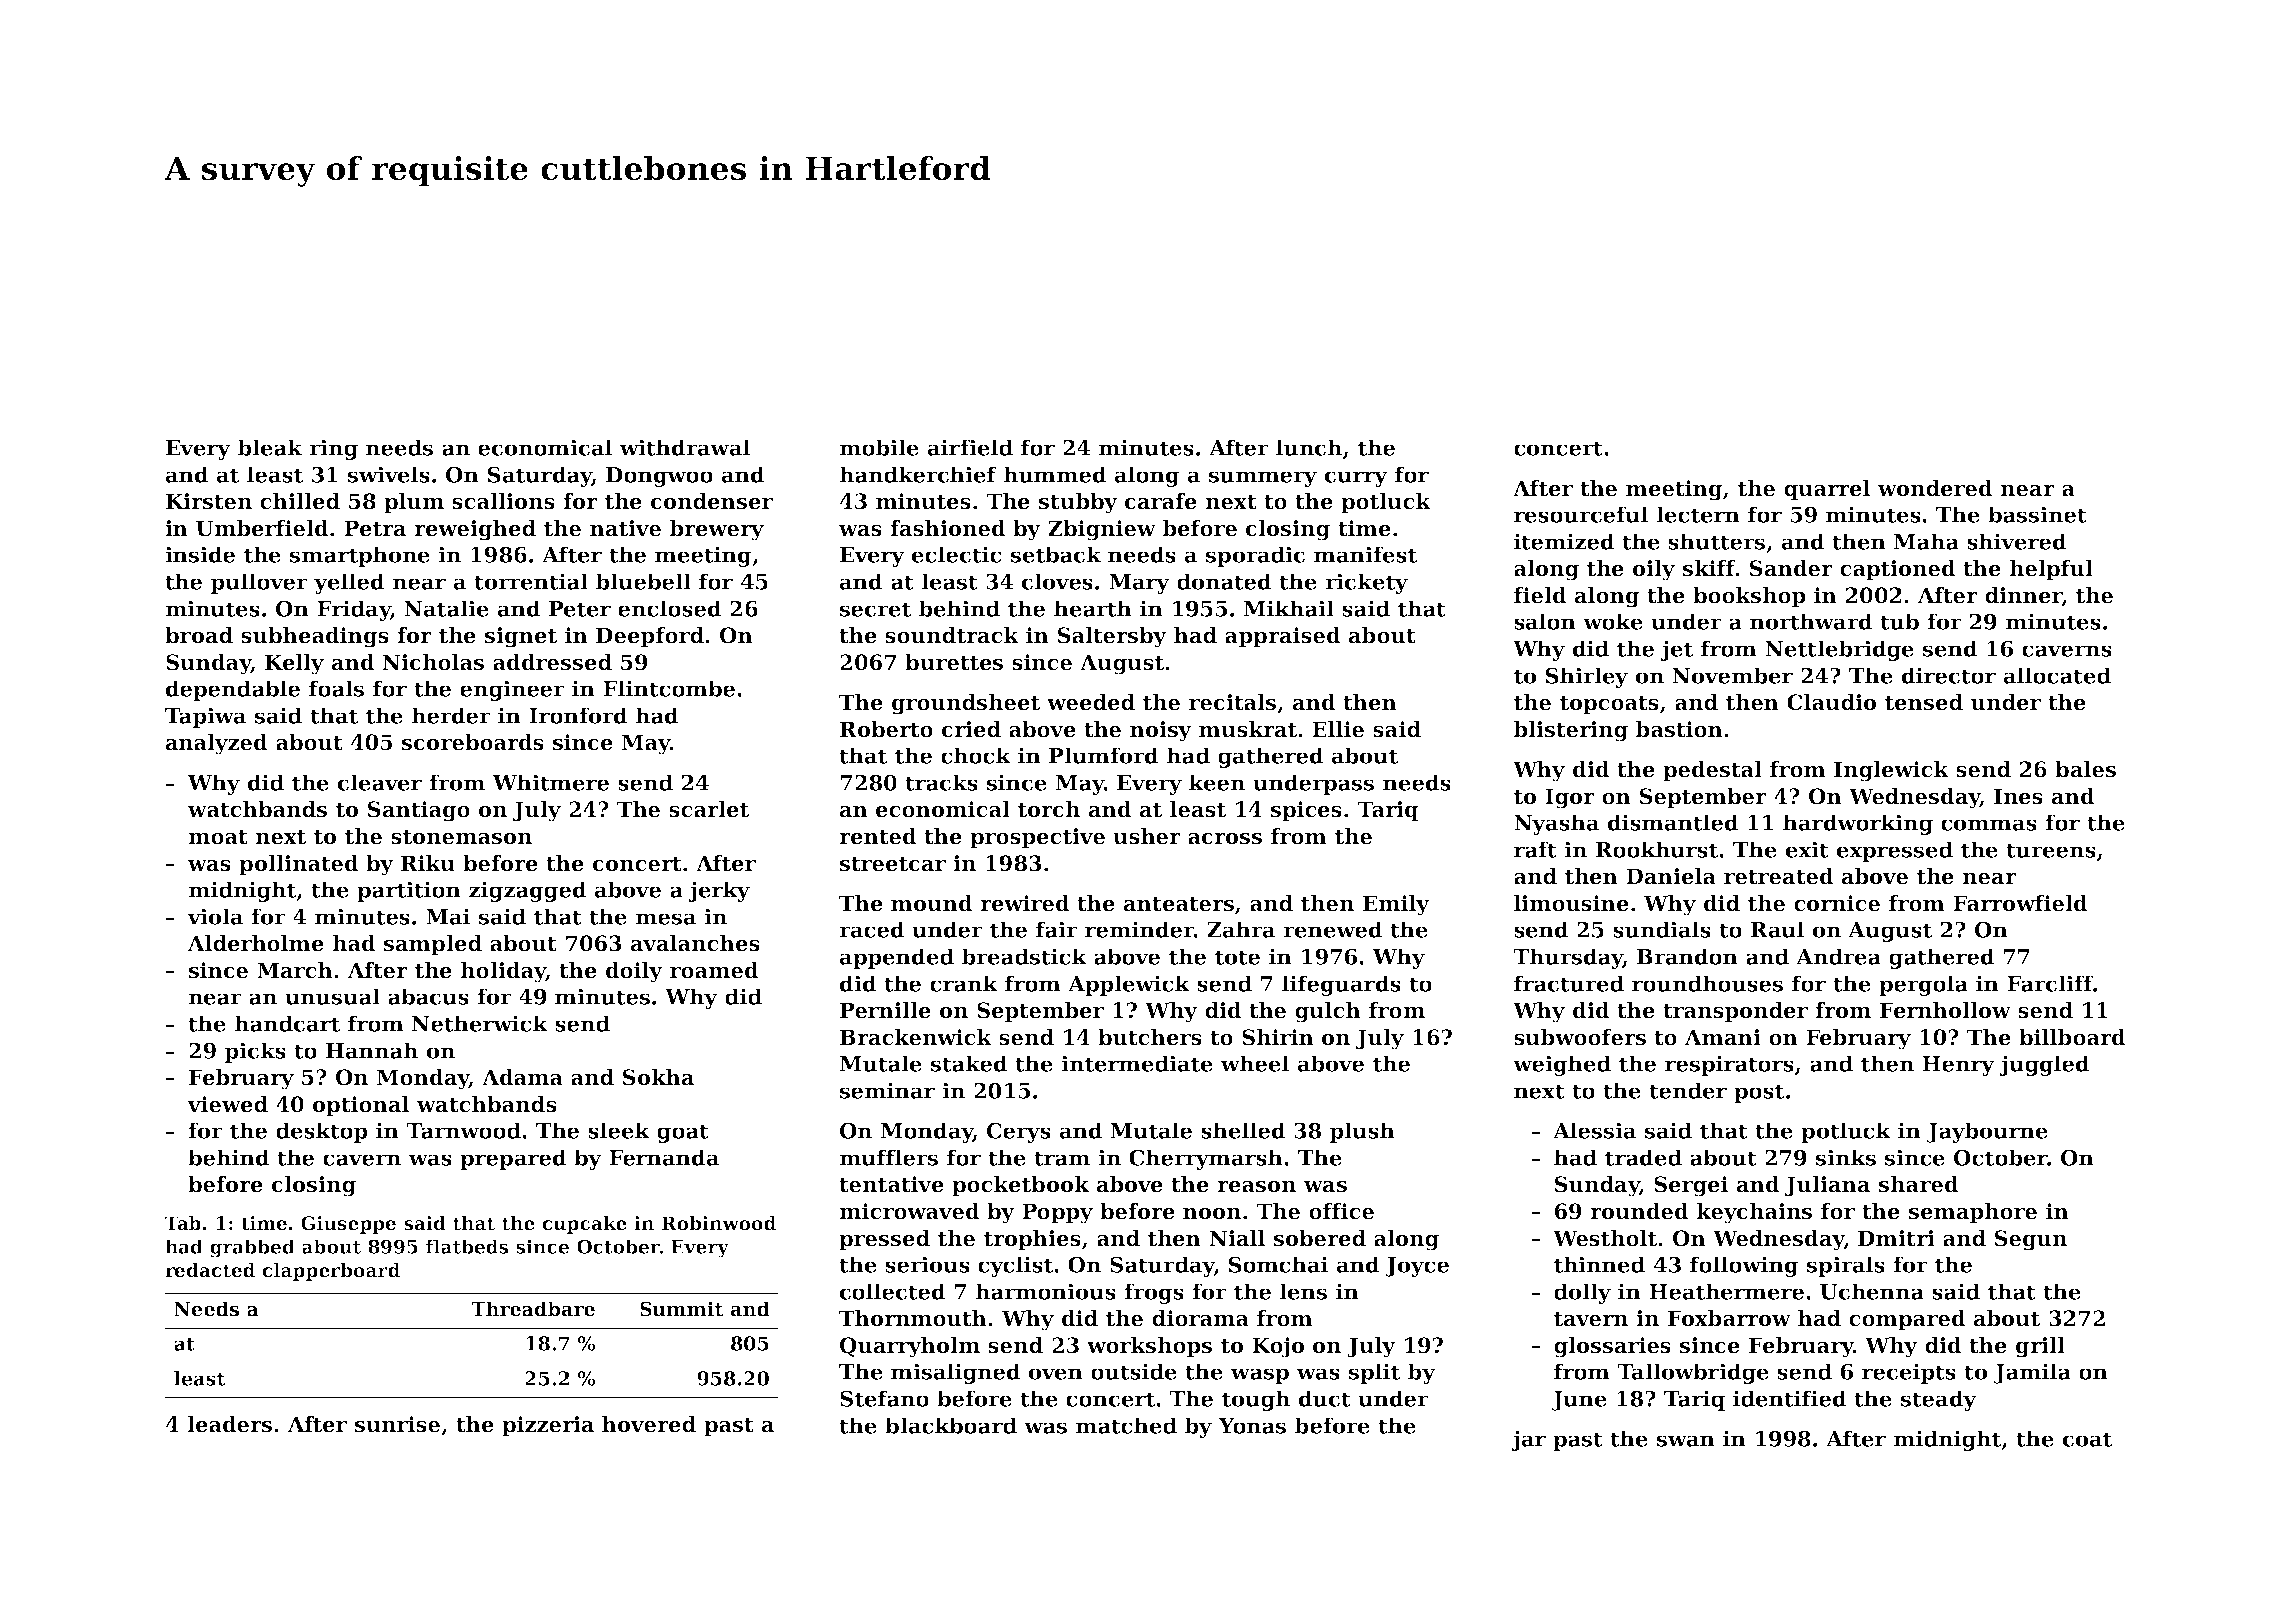 The image size is (2292, 1620). I want to click on Zbigniew, so click(1102, 530).
